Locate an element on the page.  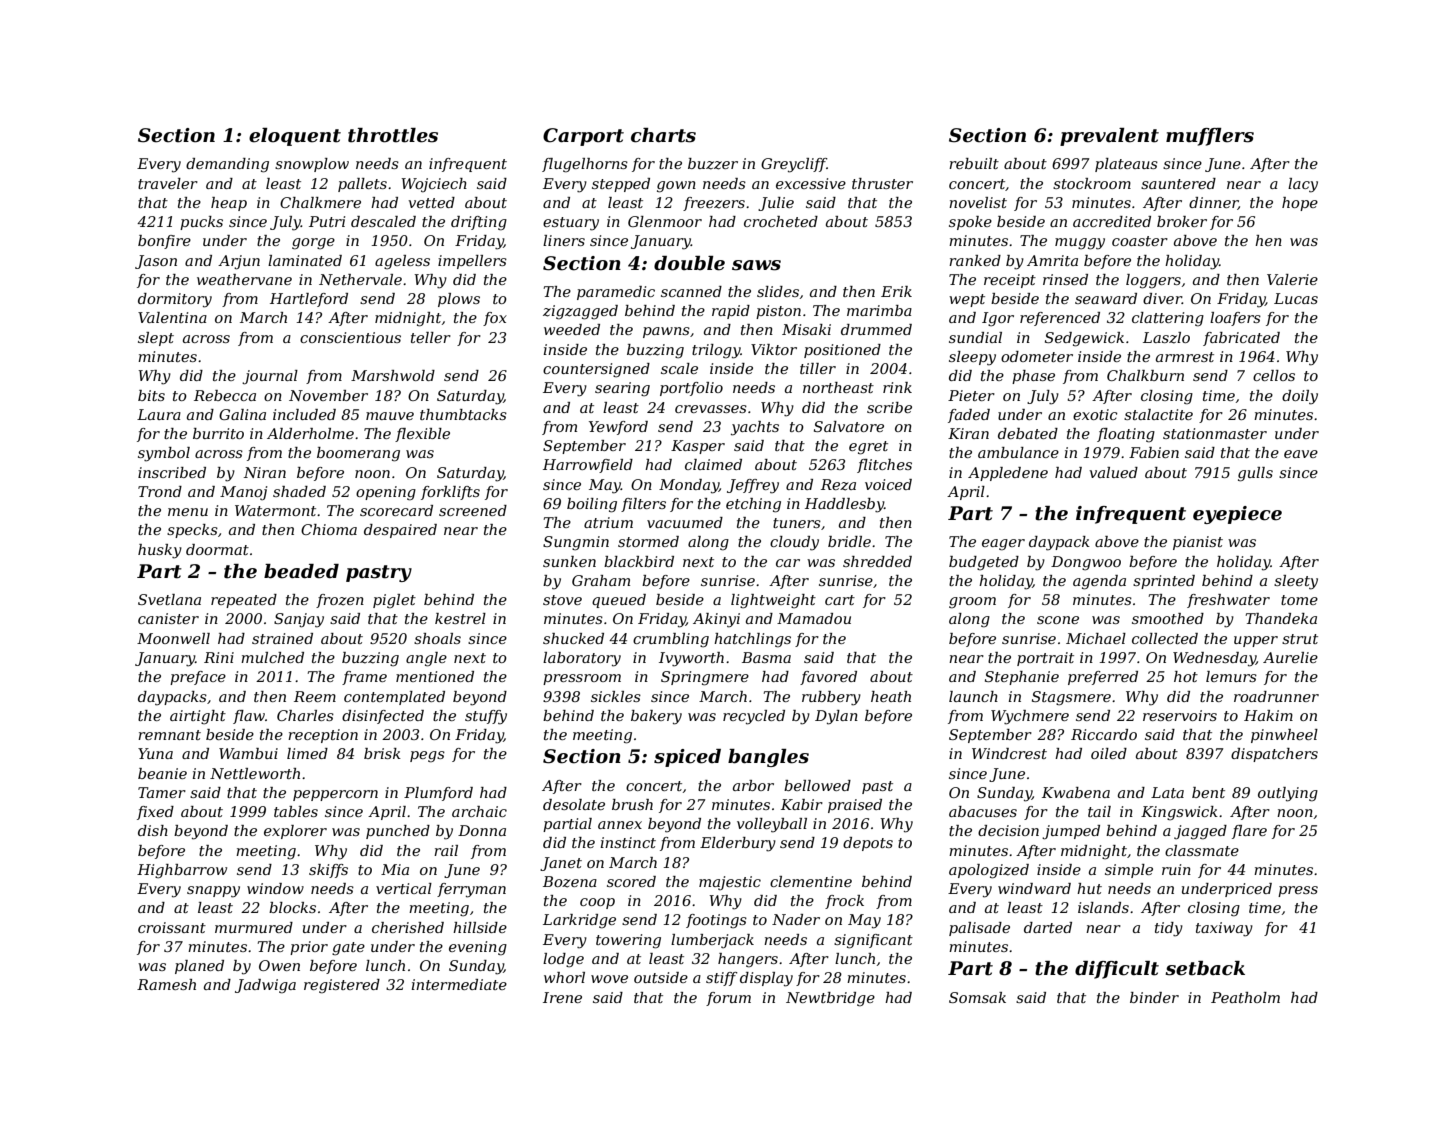
armrest is located at coordinates (1185, 357).
